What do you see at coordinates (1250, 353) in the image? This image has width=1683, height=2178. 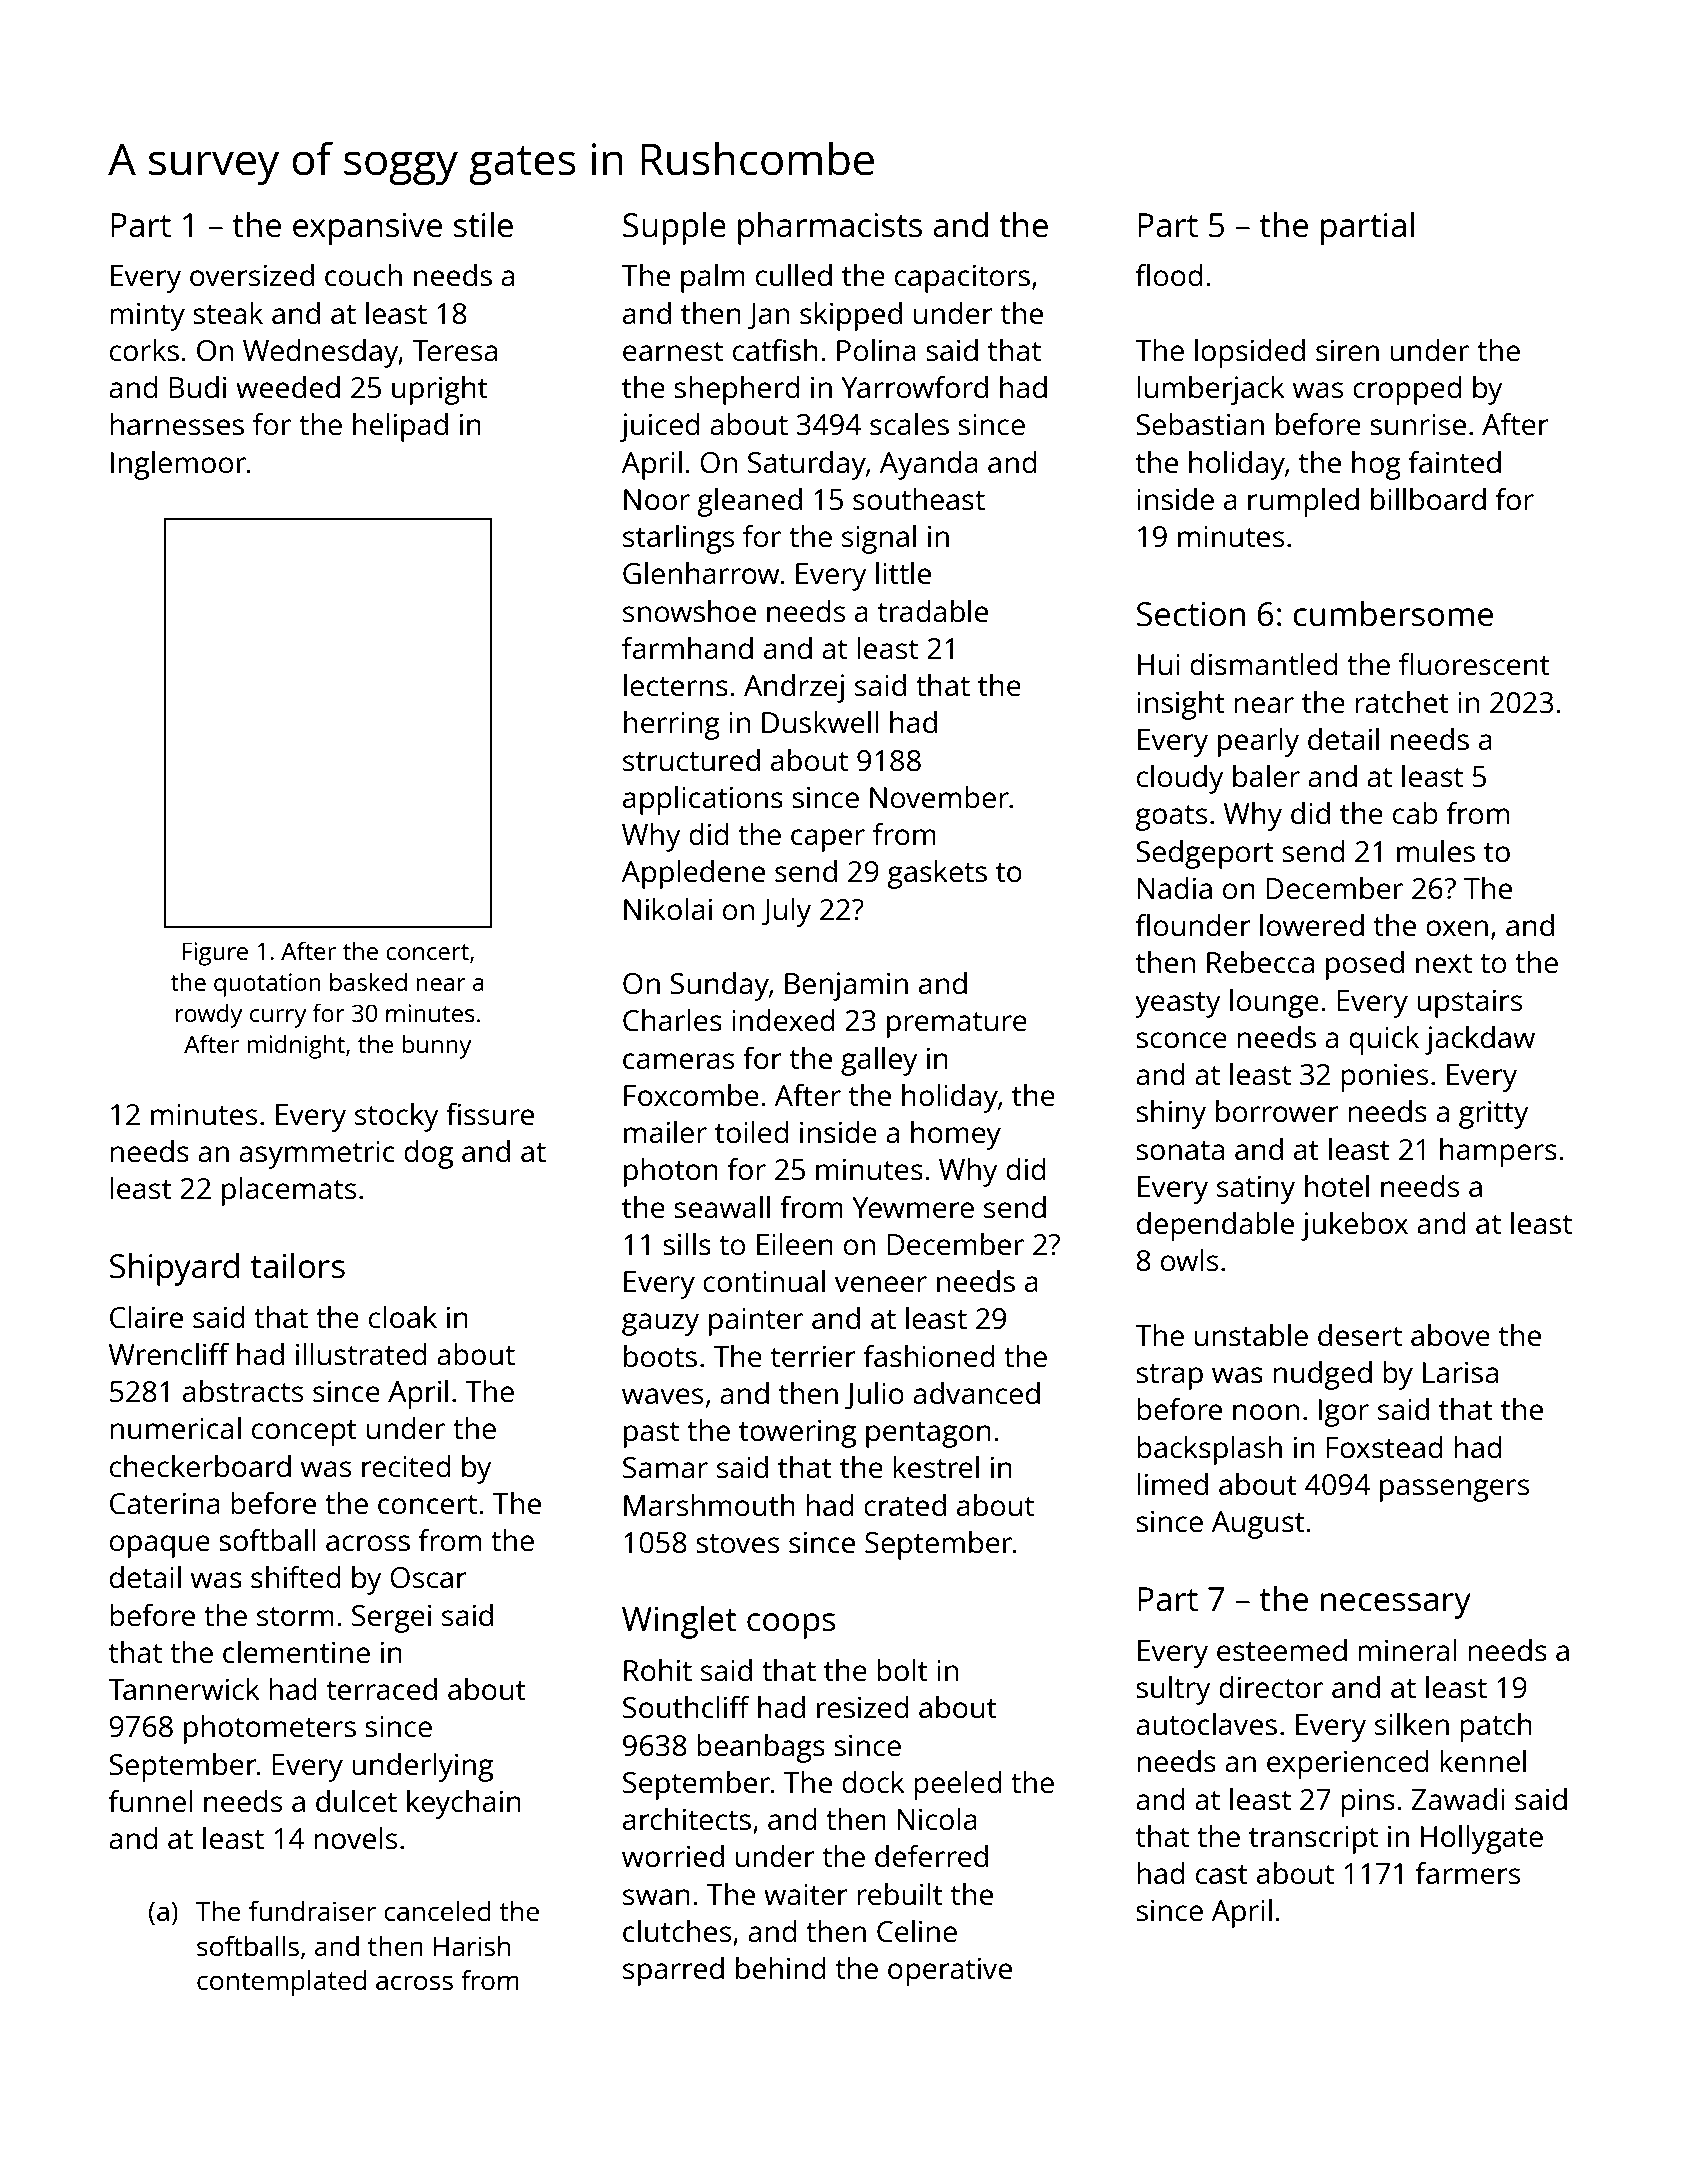 I see `lopsided` at bounding box center [1250, 353].
